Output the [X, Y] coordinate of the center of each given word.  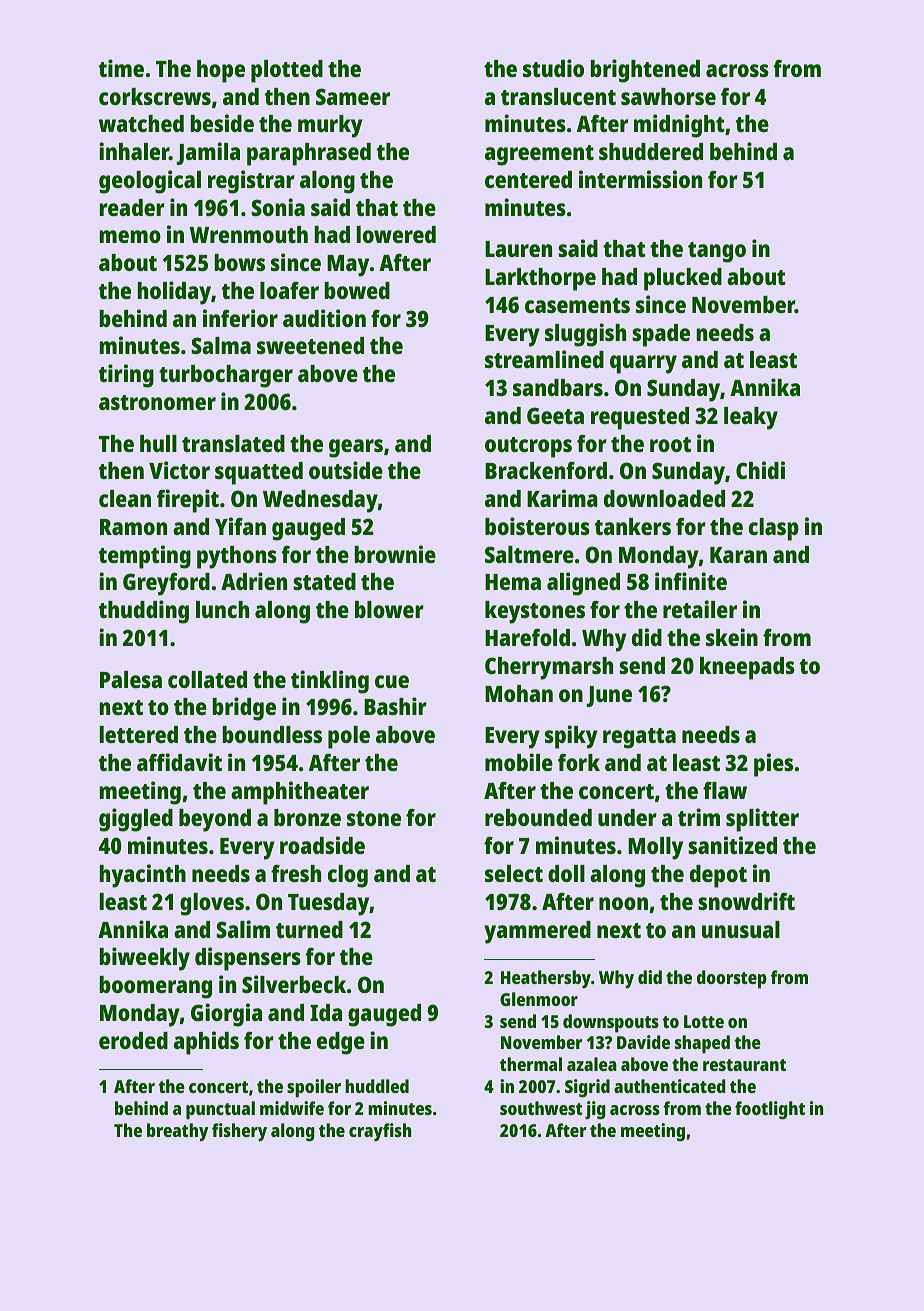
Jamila [208, 153]
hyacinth [142, 876]
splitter [762, 820]
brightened [645, 71]
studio [553, 68]
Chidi [760, 470]
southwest [541, 1108]
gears [356, 448]
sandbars [558, 387]
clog [348, 876]
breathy [177, 1132]
